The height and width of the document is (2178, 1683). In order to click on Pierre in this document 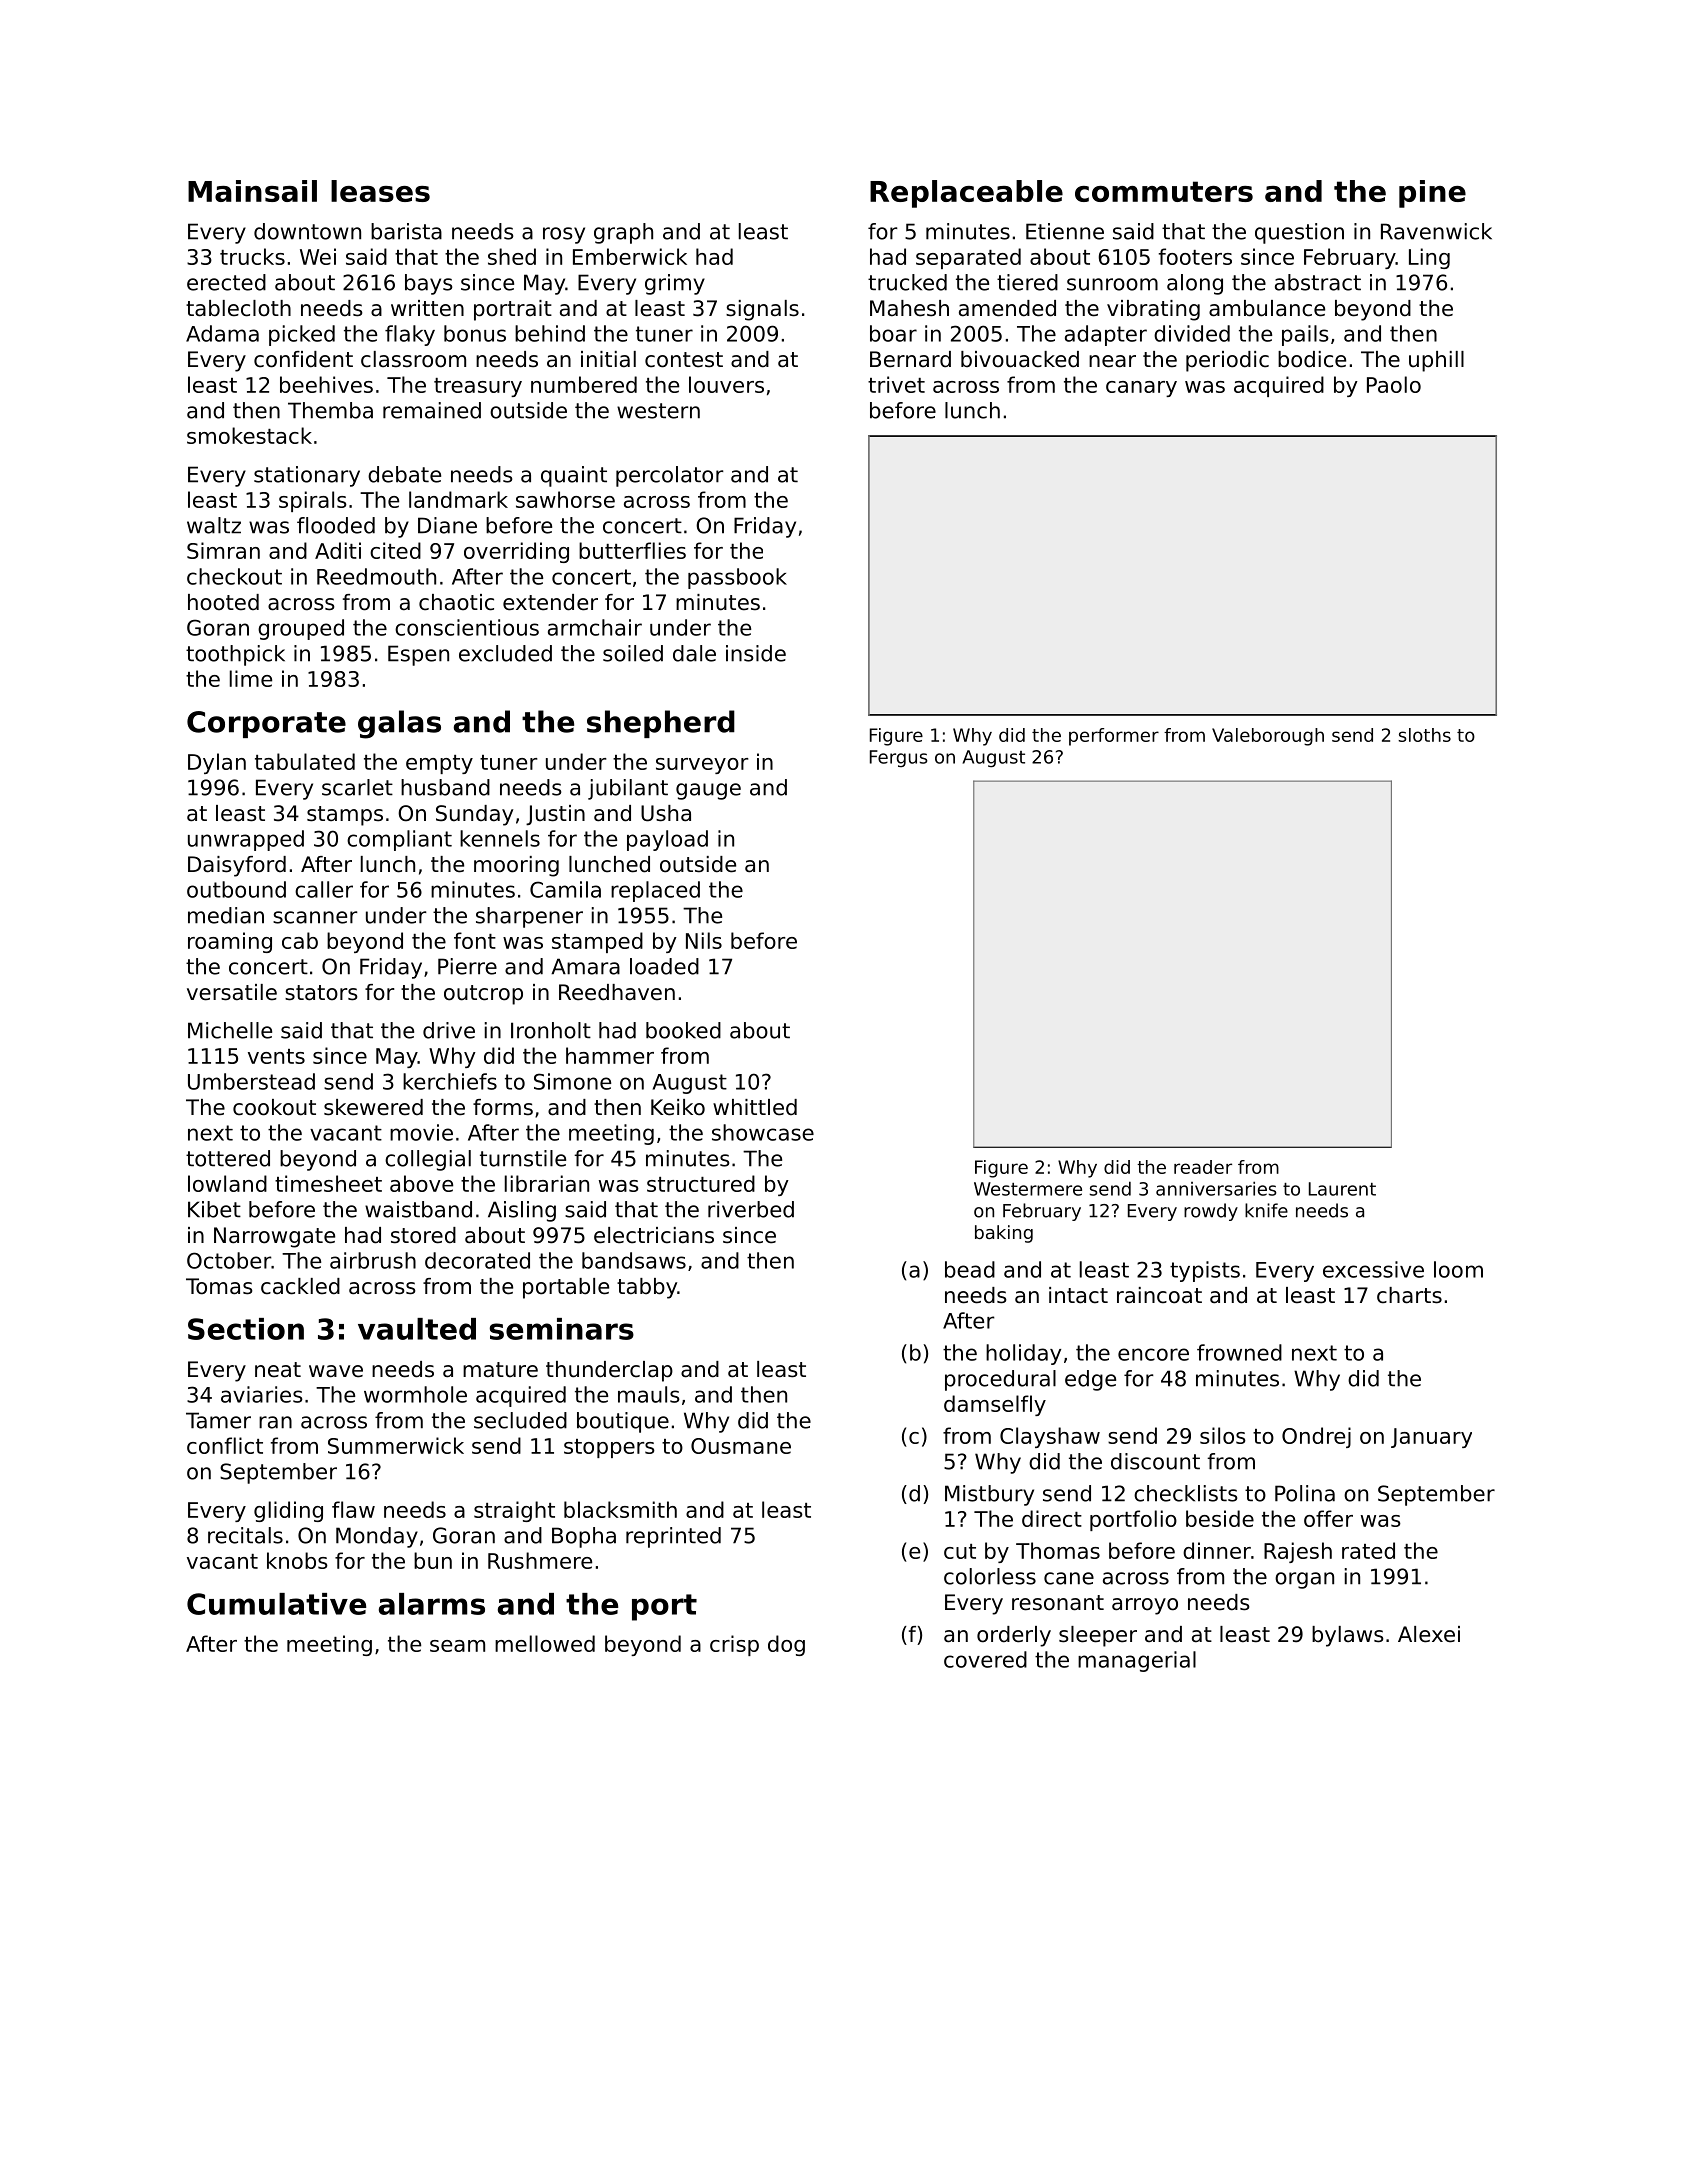, I will do `click(467, 966)`.
